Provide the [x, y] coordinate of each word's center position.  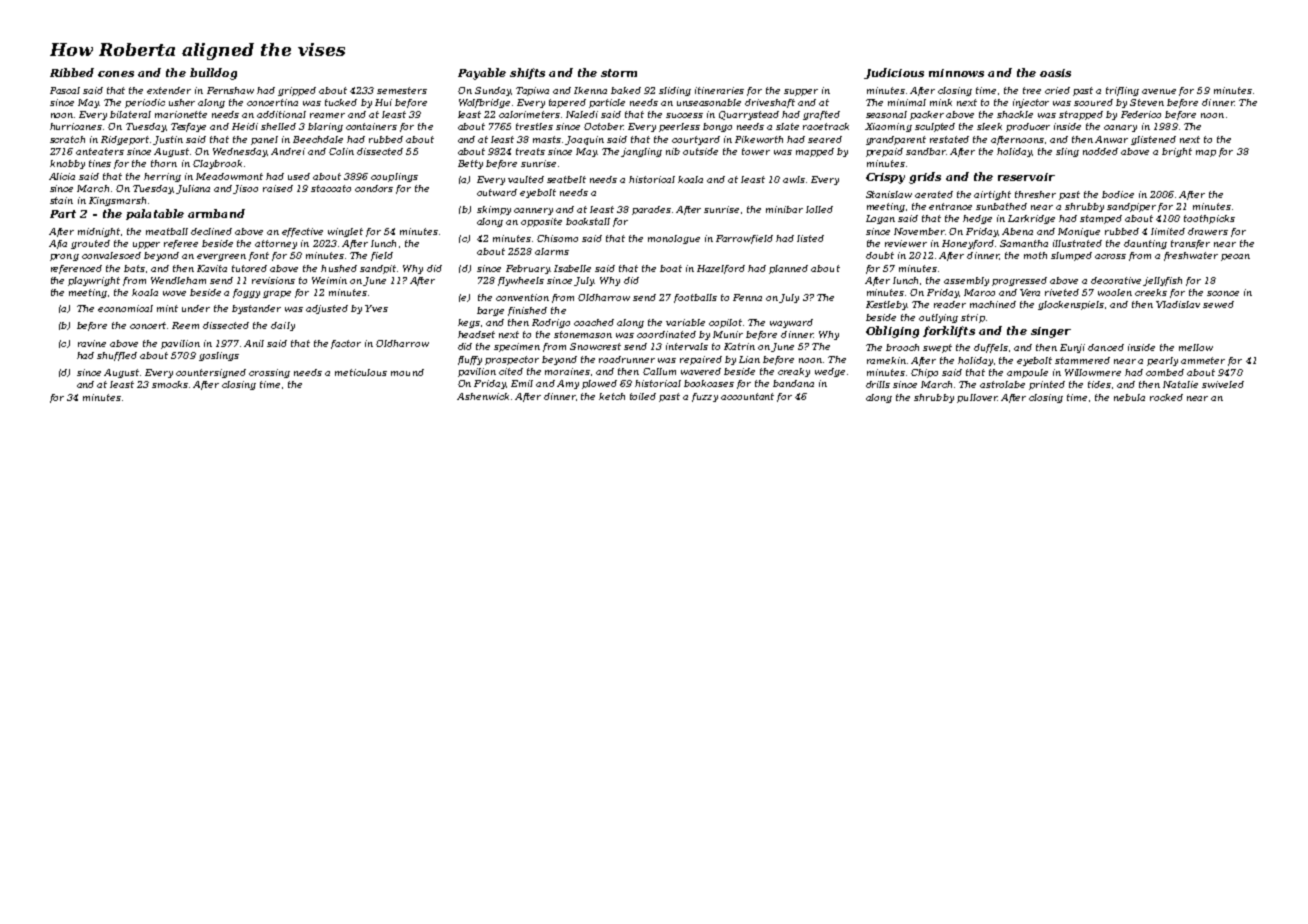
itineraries [719, 90]
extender [169, 90]
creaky [794, 372]
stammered [1082, 360]
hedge [977, 219]
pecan [1235, 257]
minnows [956, 73]
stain [61, 200]
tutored [249, 268]
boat [671, 268]
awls [794, 179]
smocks [170, 384]
